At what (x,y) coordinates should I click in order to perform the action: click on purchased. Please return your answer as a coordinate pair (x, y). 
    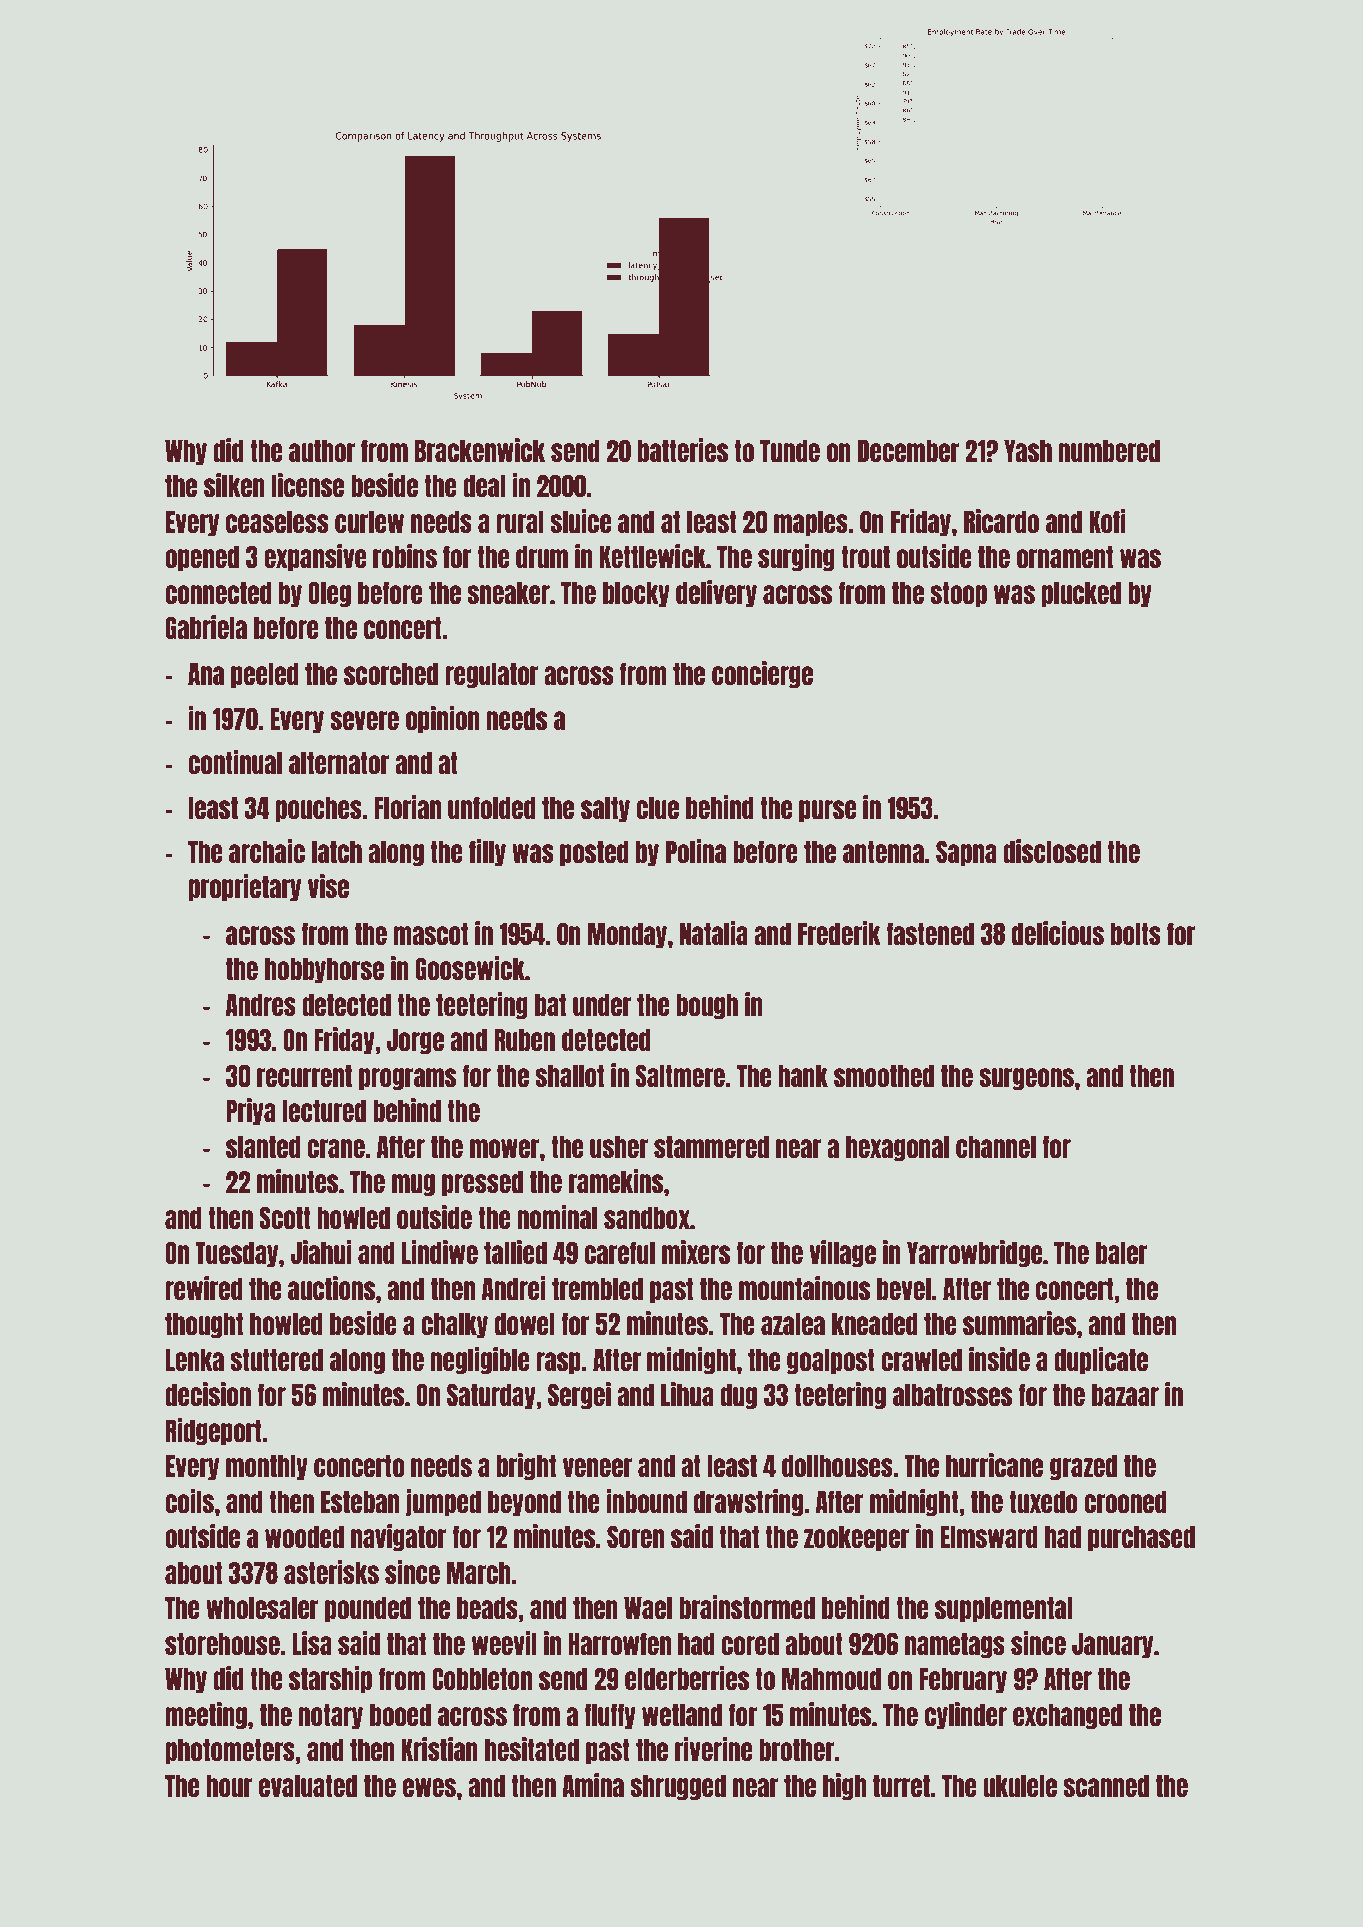
    Looking at the image, I should click on (1141, 1538).
